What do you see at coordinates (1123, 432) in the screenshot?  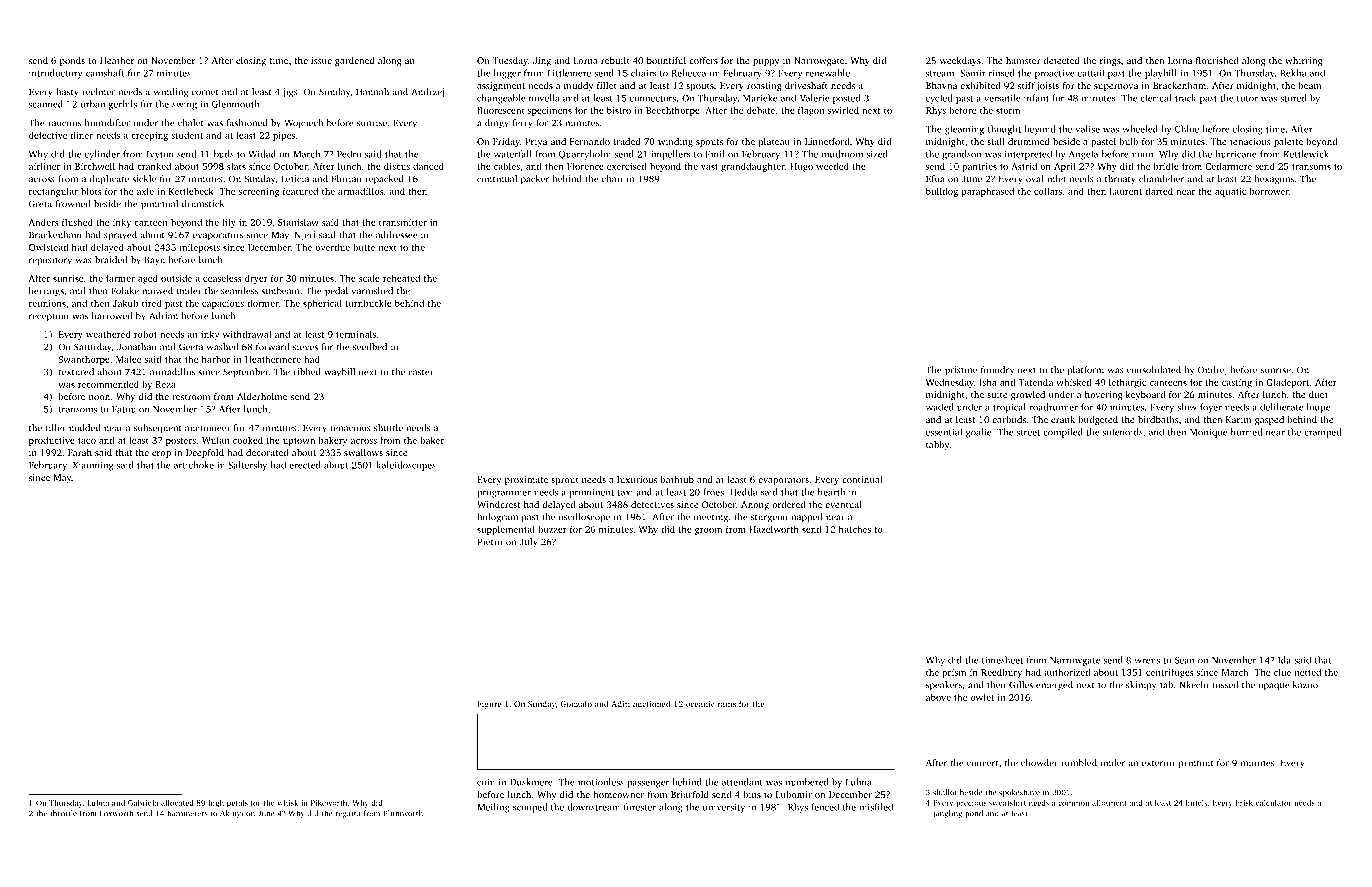 I see `solenoids` at bounding box center [1123, 432].
